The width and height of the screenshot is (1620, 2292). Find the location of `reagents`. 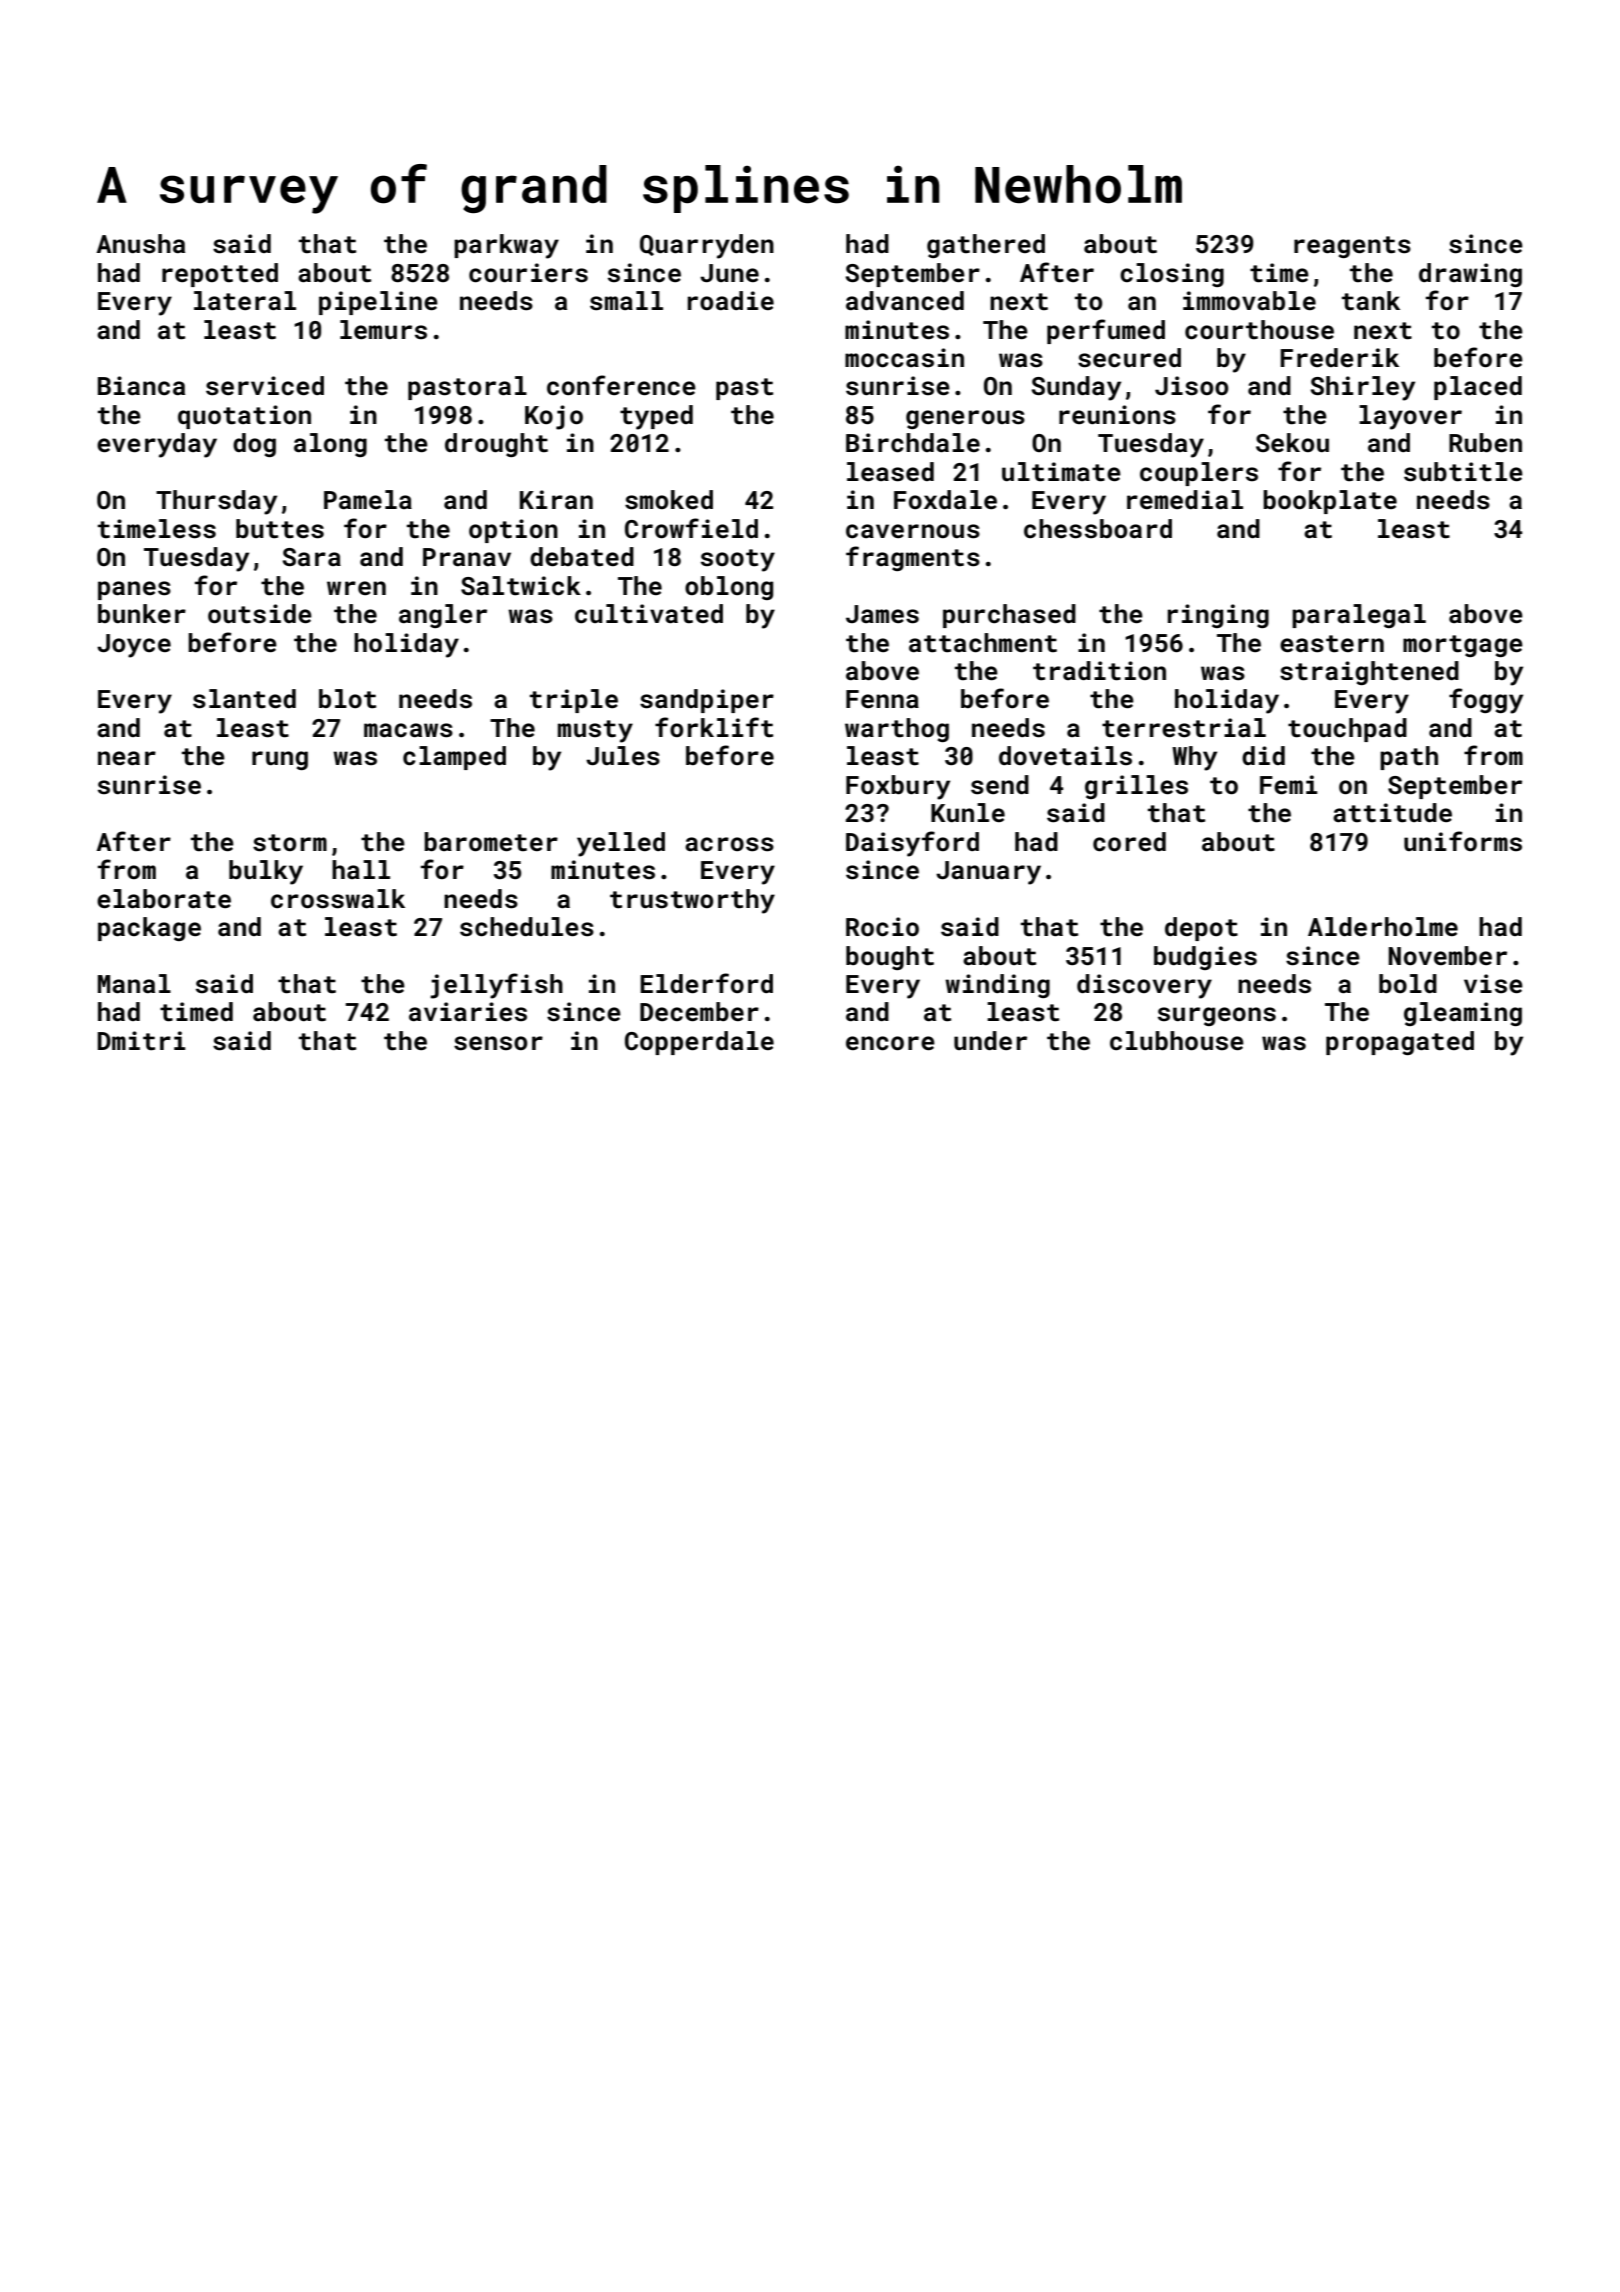

reagents is located at coordinates (1352, 247).
